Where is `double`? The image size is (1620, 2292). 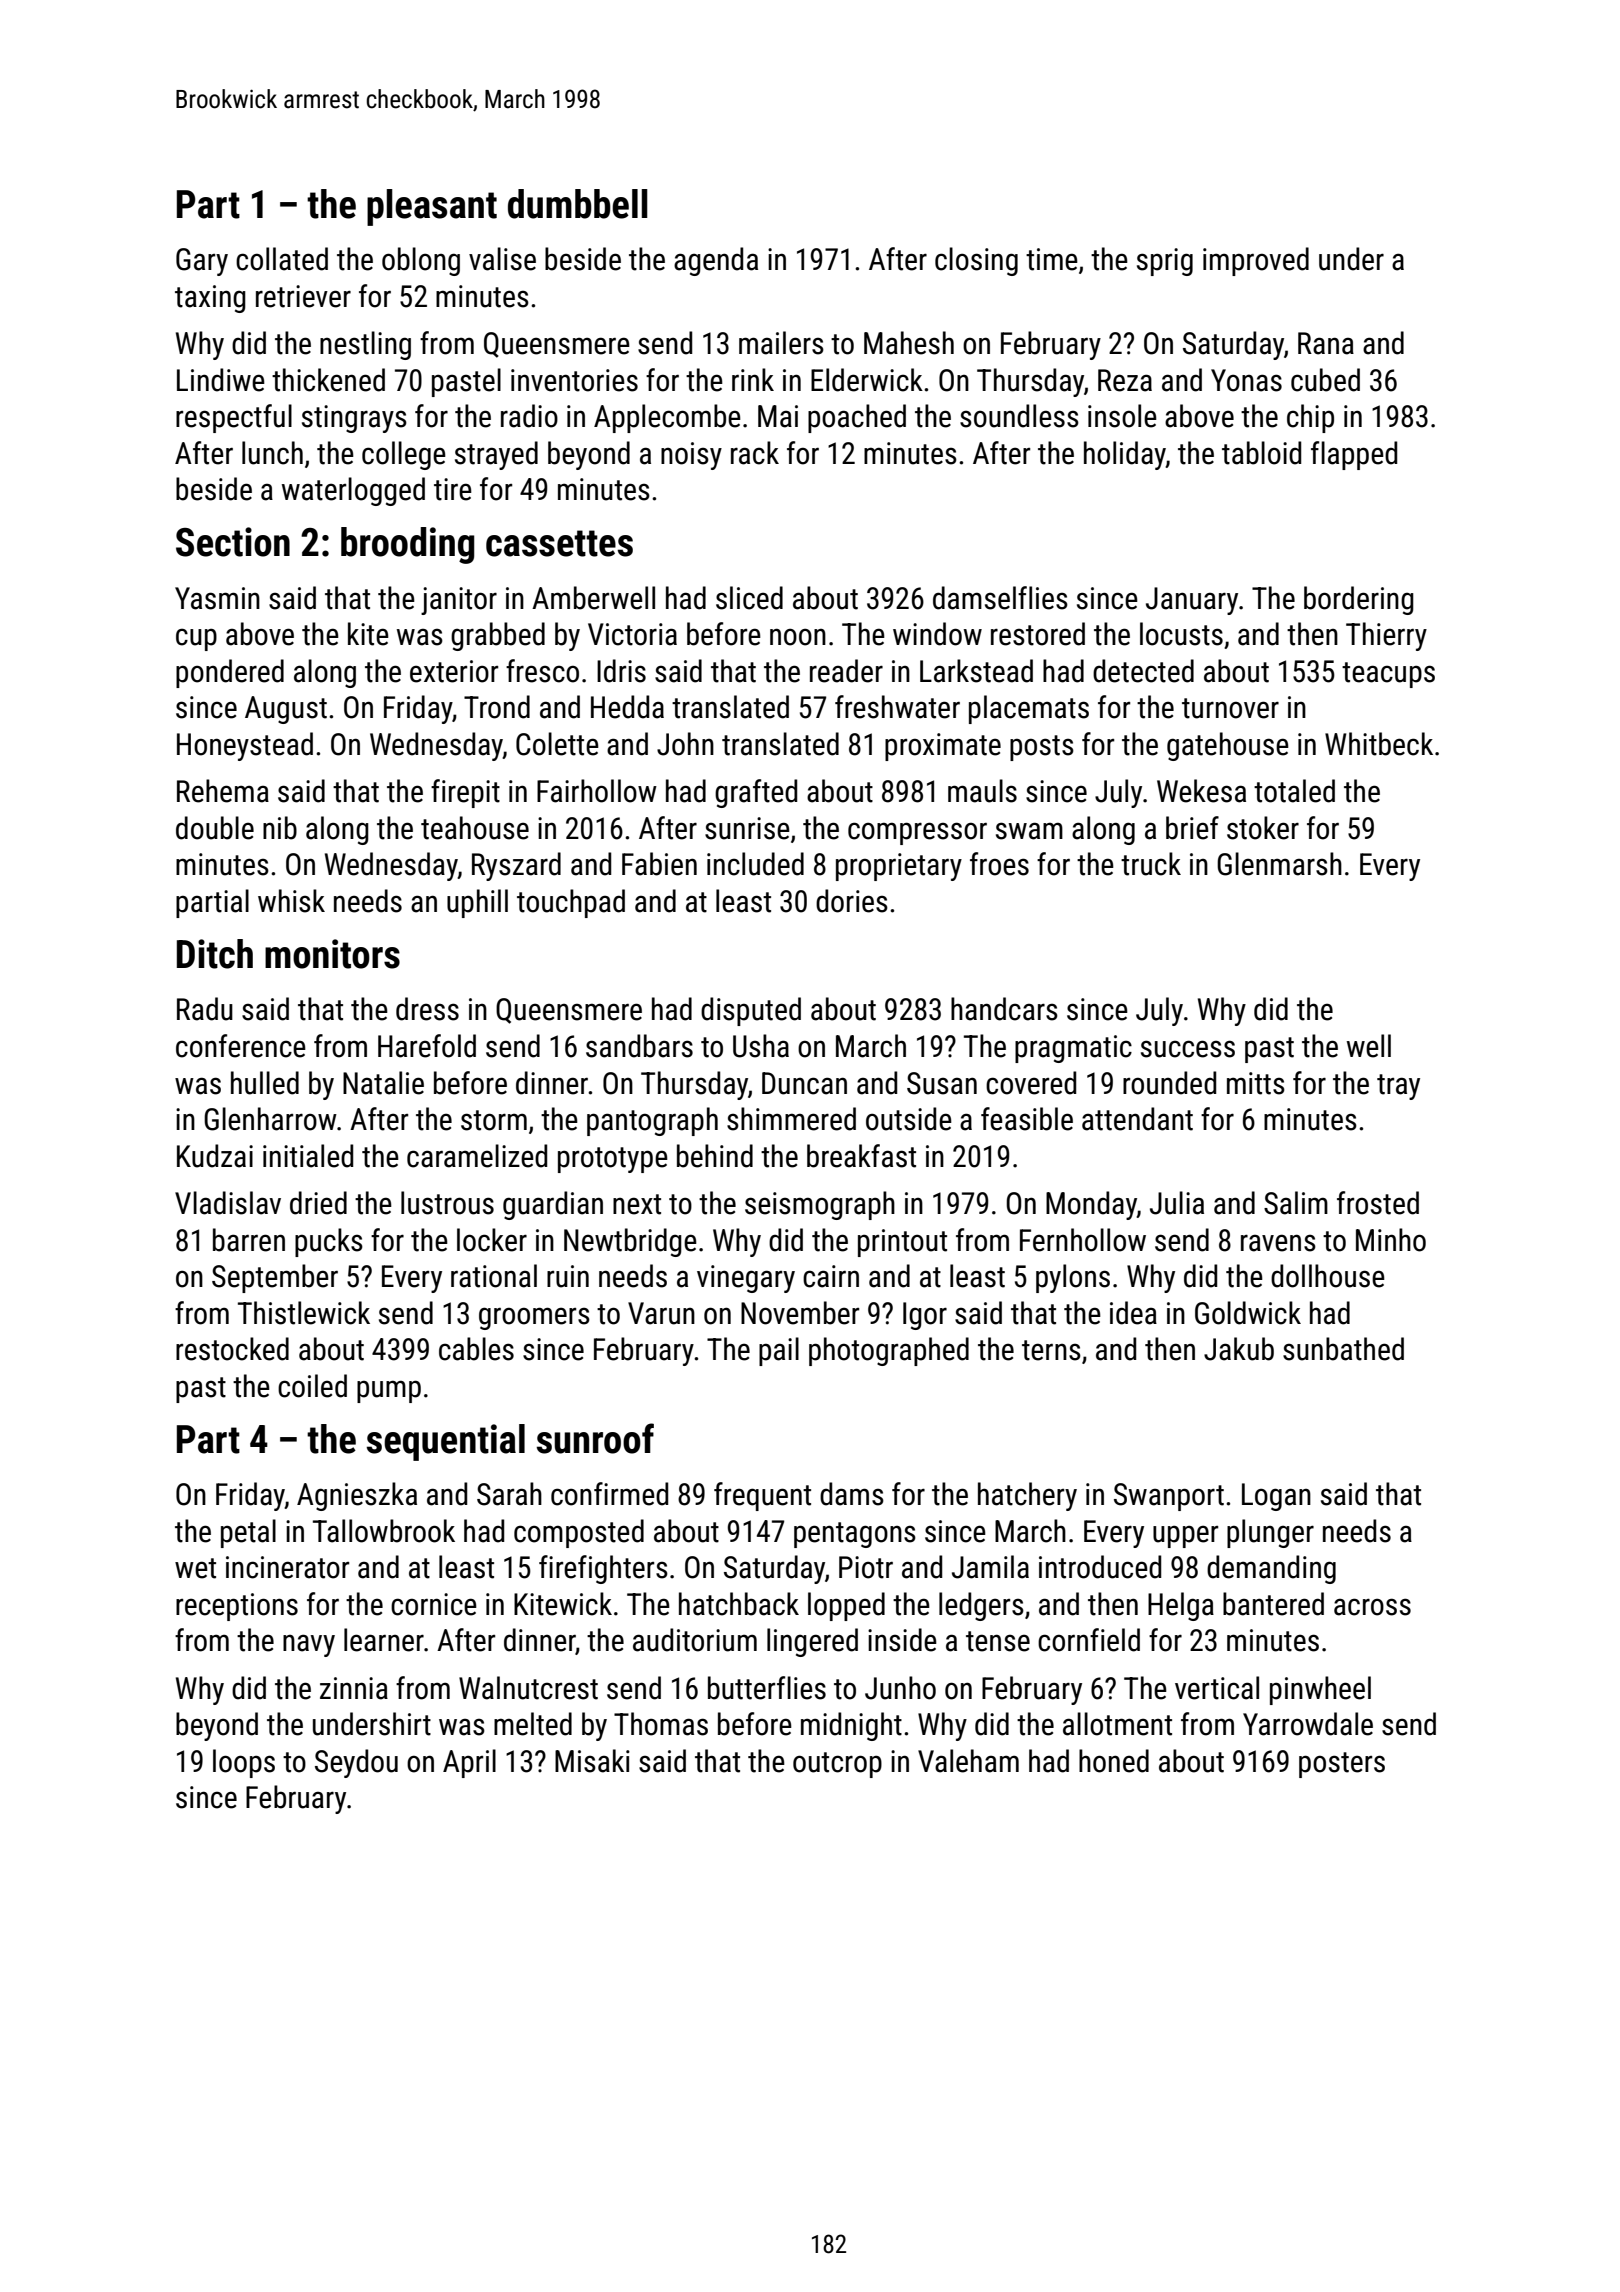
double is located at coordinates (215, 828).
